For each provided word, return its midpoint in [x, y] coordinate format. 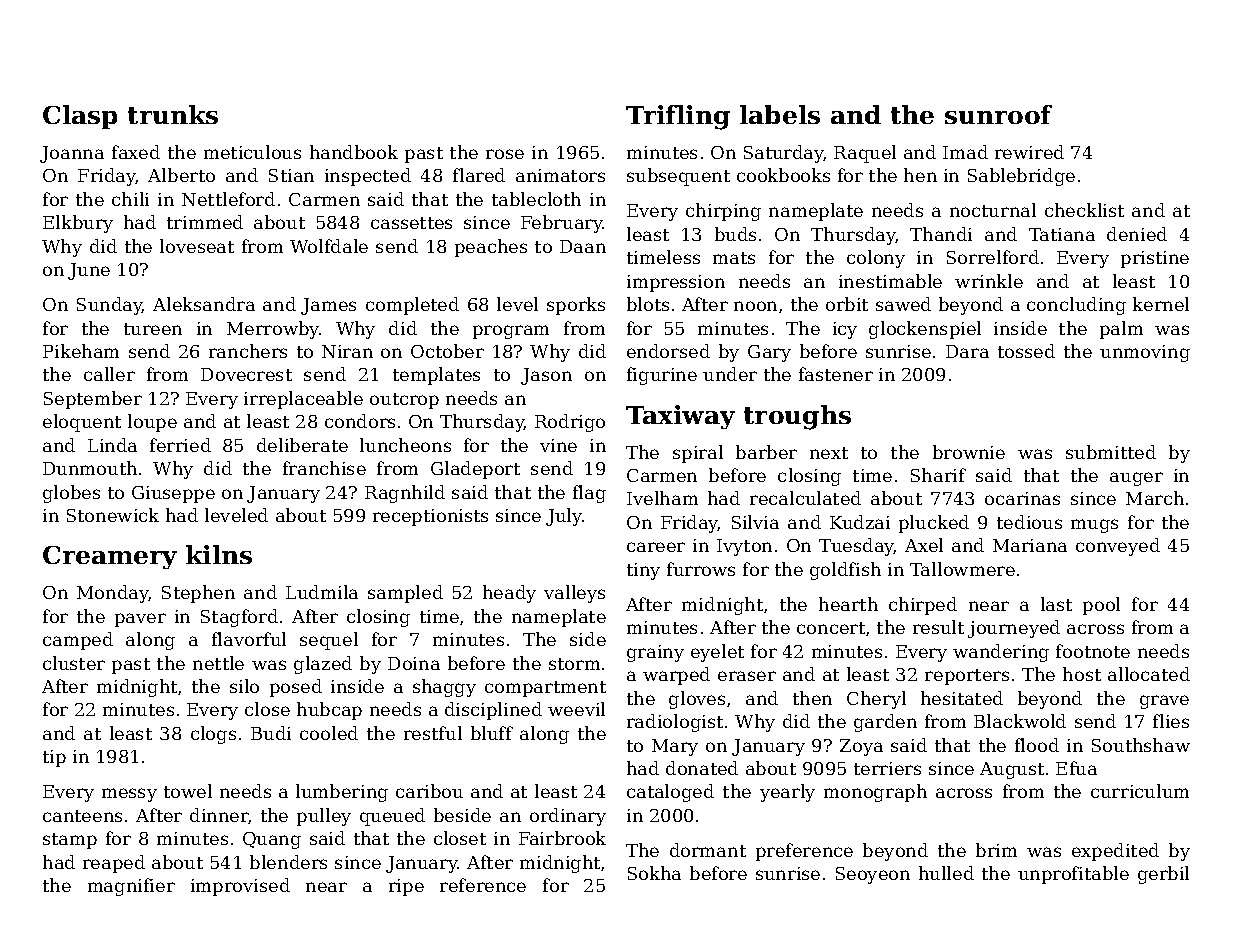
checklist [1084, 210]
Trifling [678, 117]
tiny [643, 571]
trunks [173, 114]
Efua [1076, 768]
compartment [545, 689]
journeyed [1014, 629]
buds [735, 234]
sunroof [998, 114]
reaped [114, 864]
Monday [113, 594]
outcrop [404, 401]
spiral [698, 454]
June [89, 271]
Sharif [938, 475]
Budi [271, 733]
